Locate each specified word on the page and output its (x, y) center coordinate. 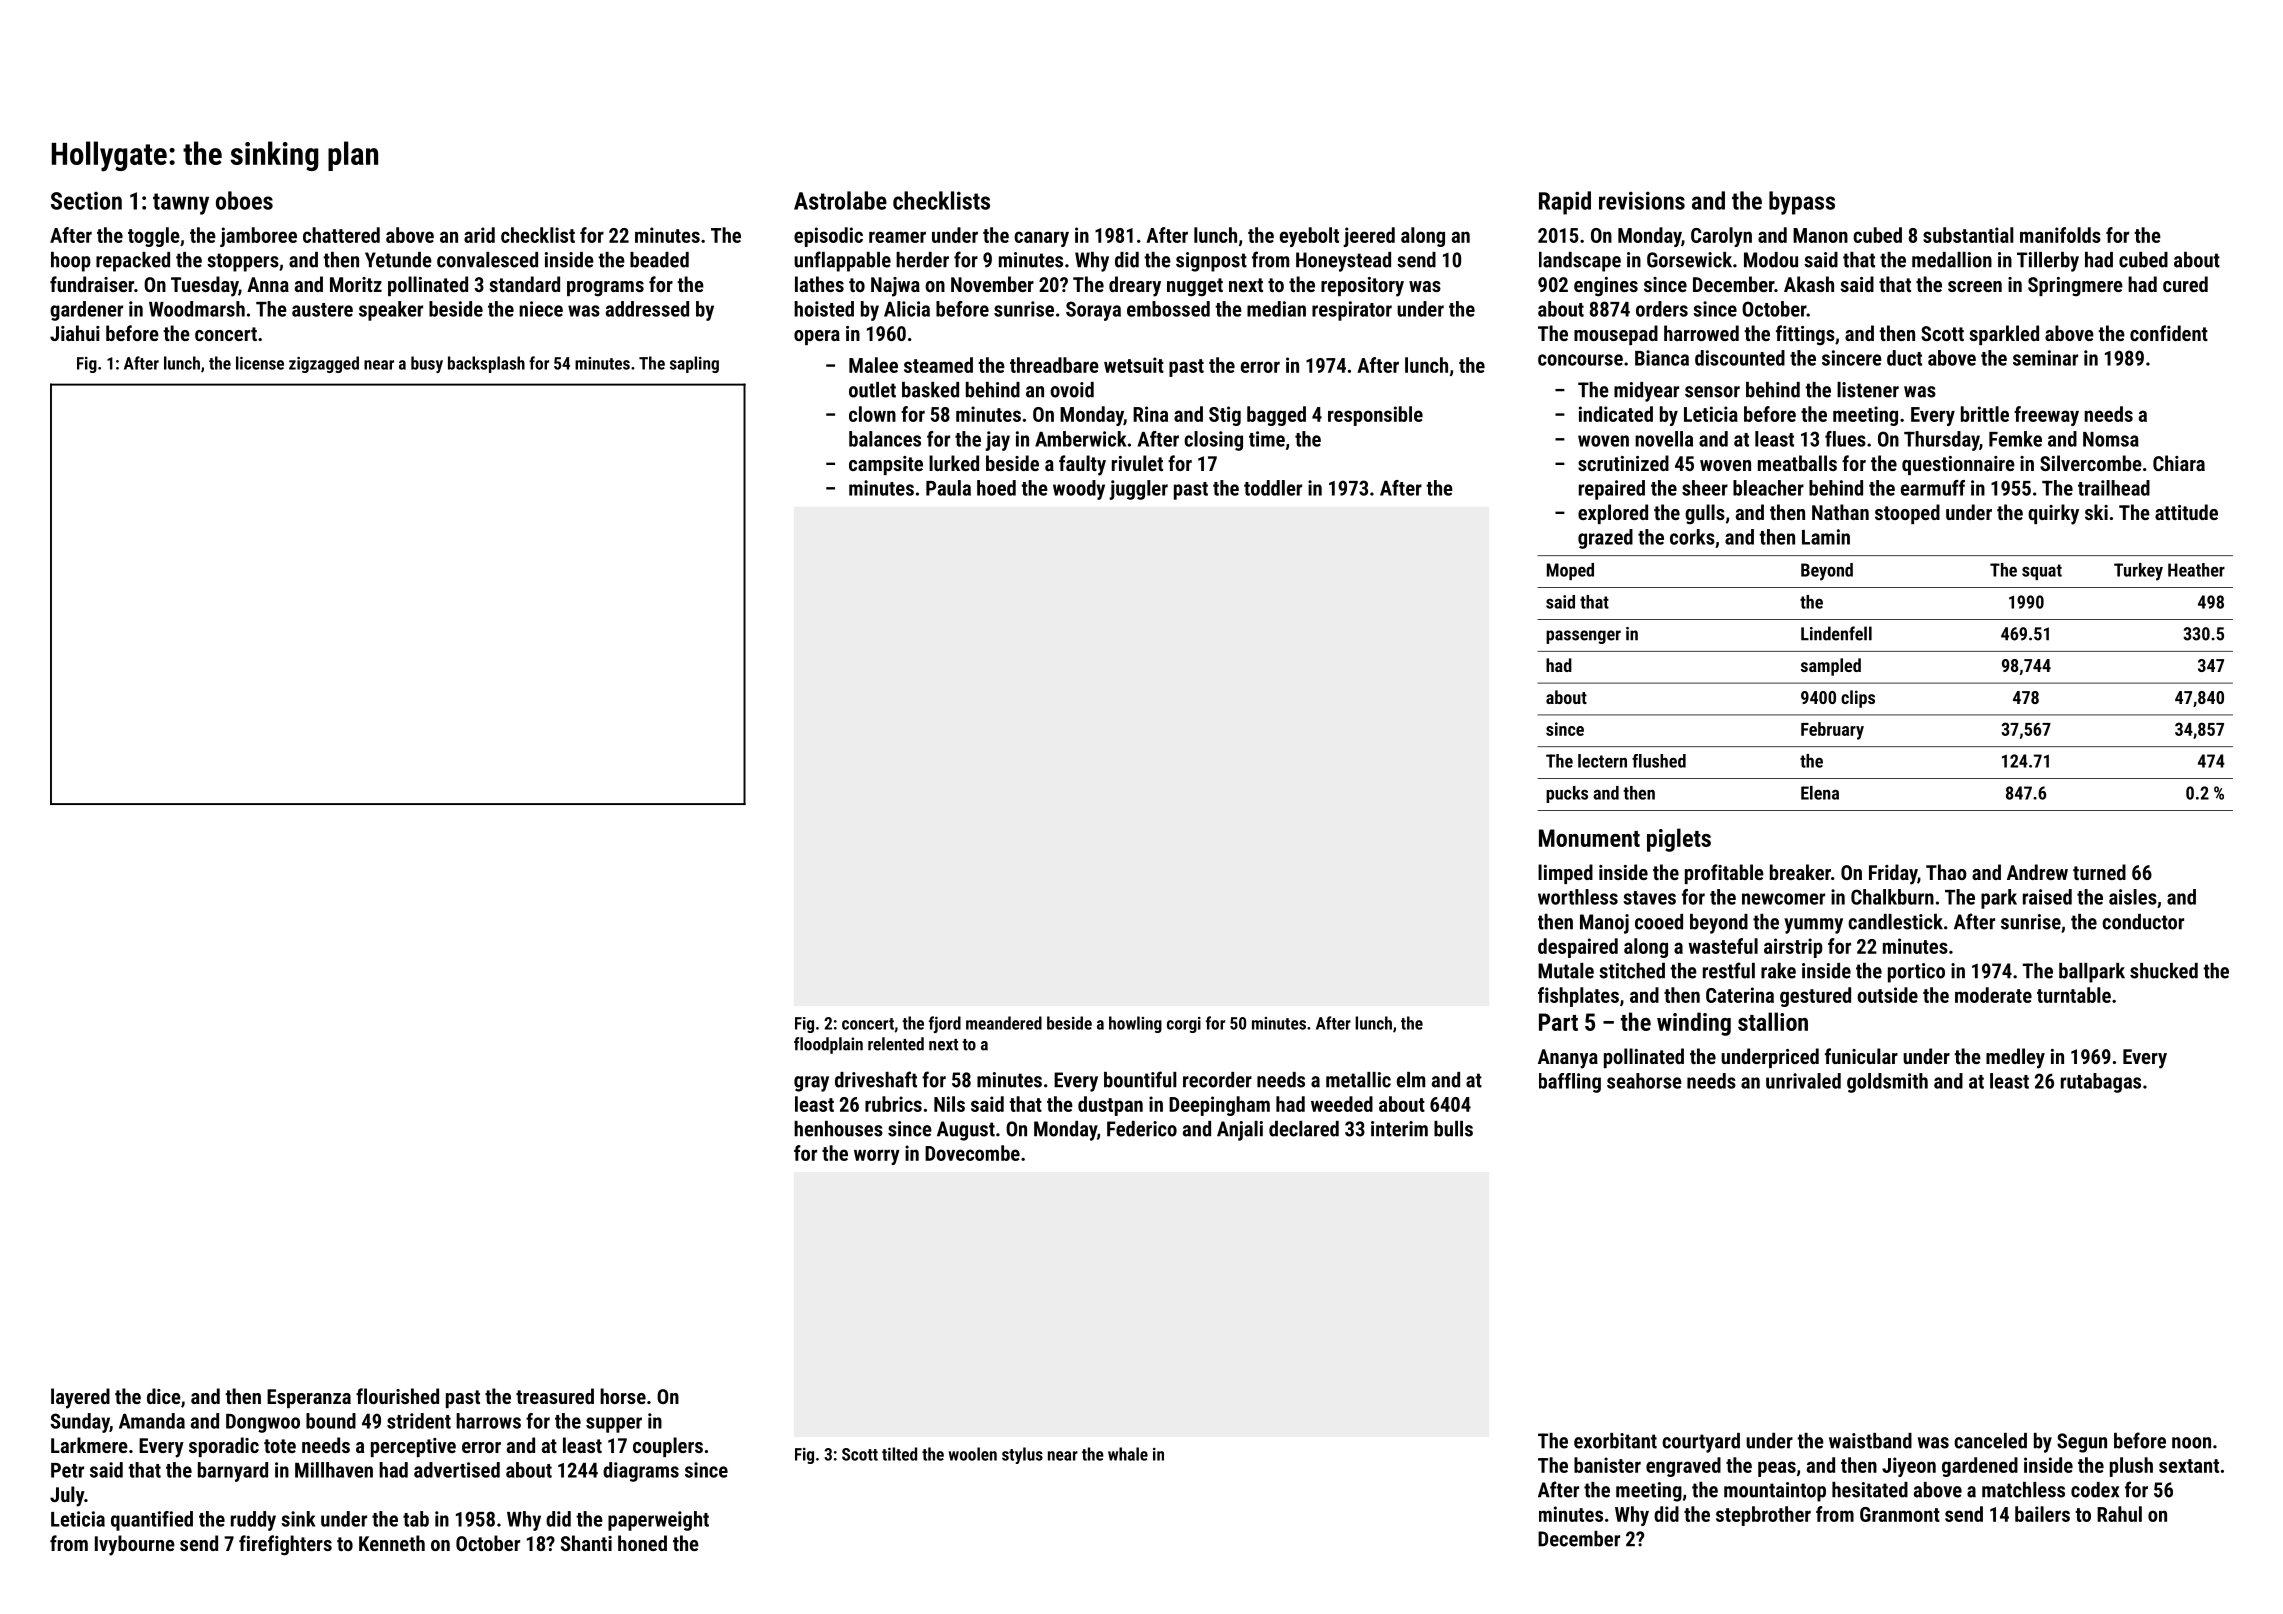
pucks (1567, 794)
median (1276, 309)
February (1832, 731)
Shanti (586, 1543)
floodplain (828, 1045)
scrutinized (1623, 463)
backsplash (486, 364)
